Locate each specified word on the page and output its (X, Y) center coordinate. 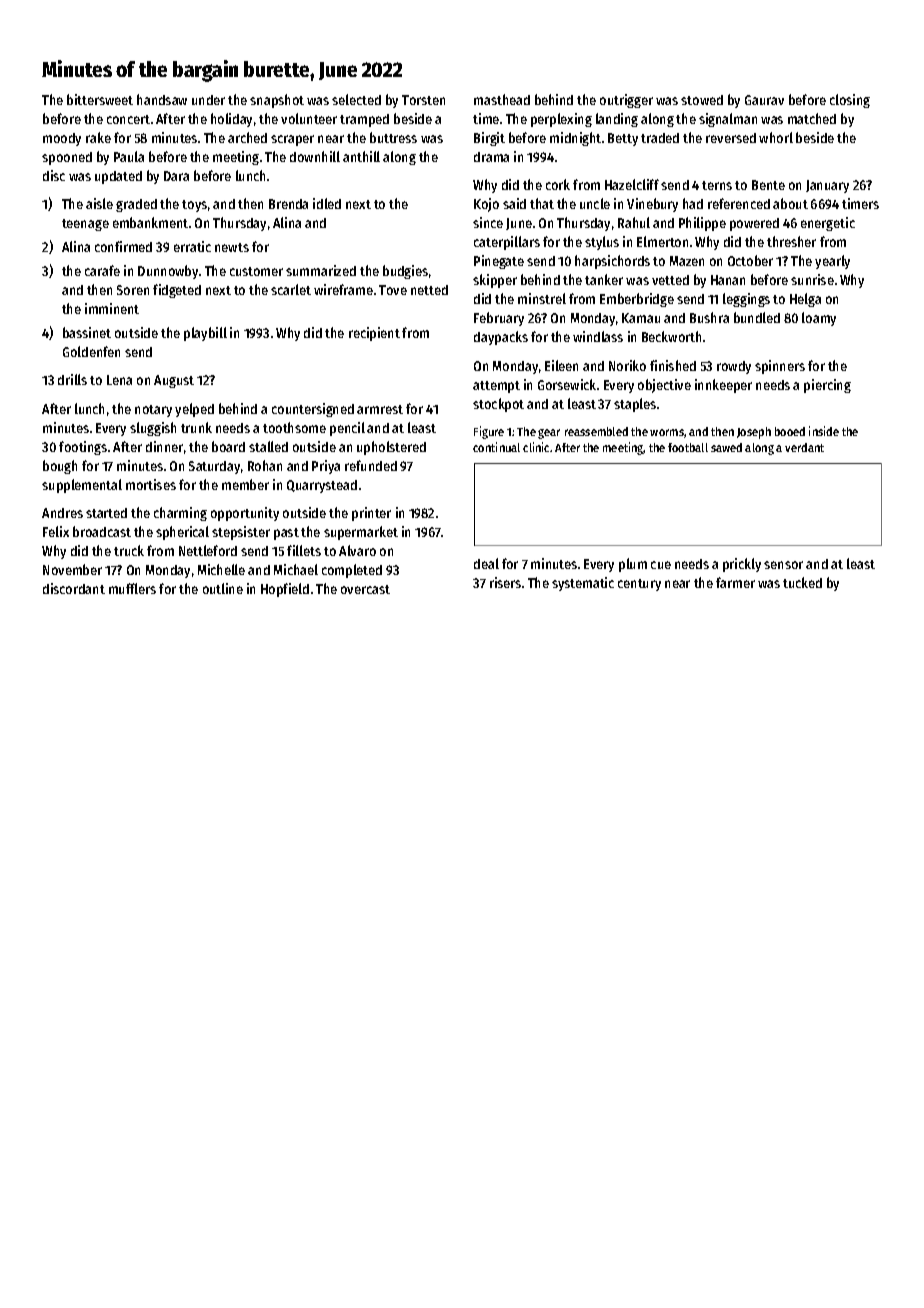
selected (356, 99)
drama (491, 157)
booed (790, 431)
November (72, 569)
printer (371, 514)
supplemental (82, 486)
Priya (326, 467)
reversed (731, 138)
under (208, 100)
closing (850, 101)
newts (232, 247)
